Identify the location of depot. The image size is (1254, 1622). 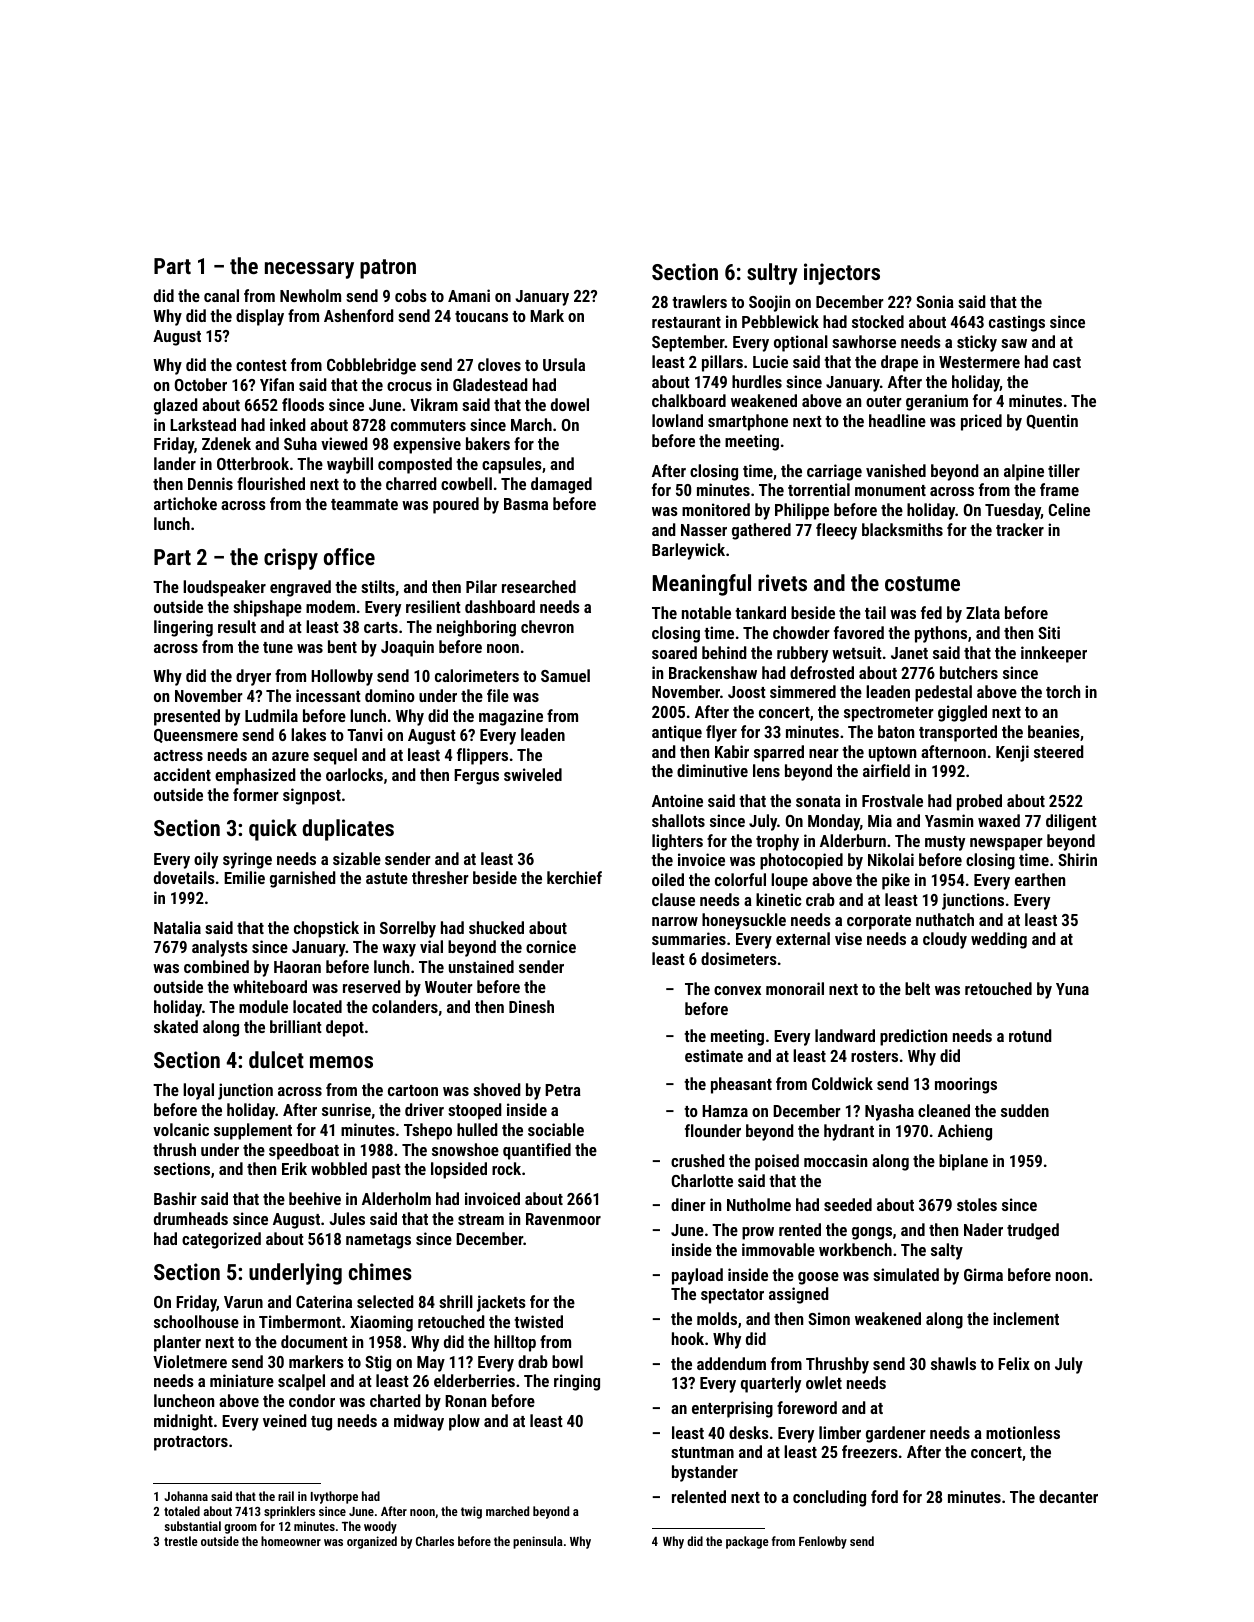
(345, 1028).
